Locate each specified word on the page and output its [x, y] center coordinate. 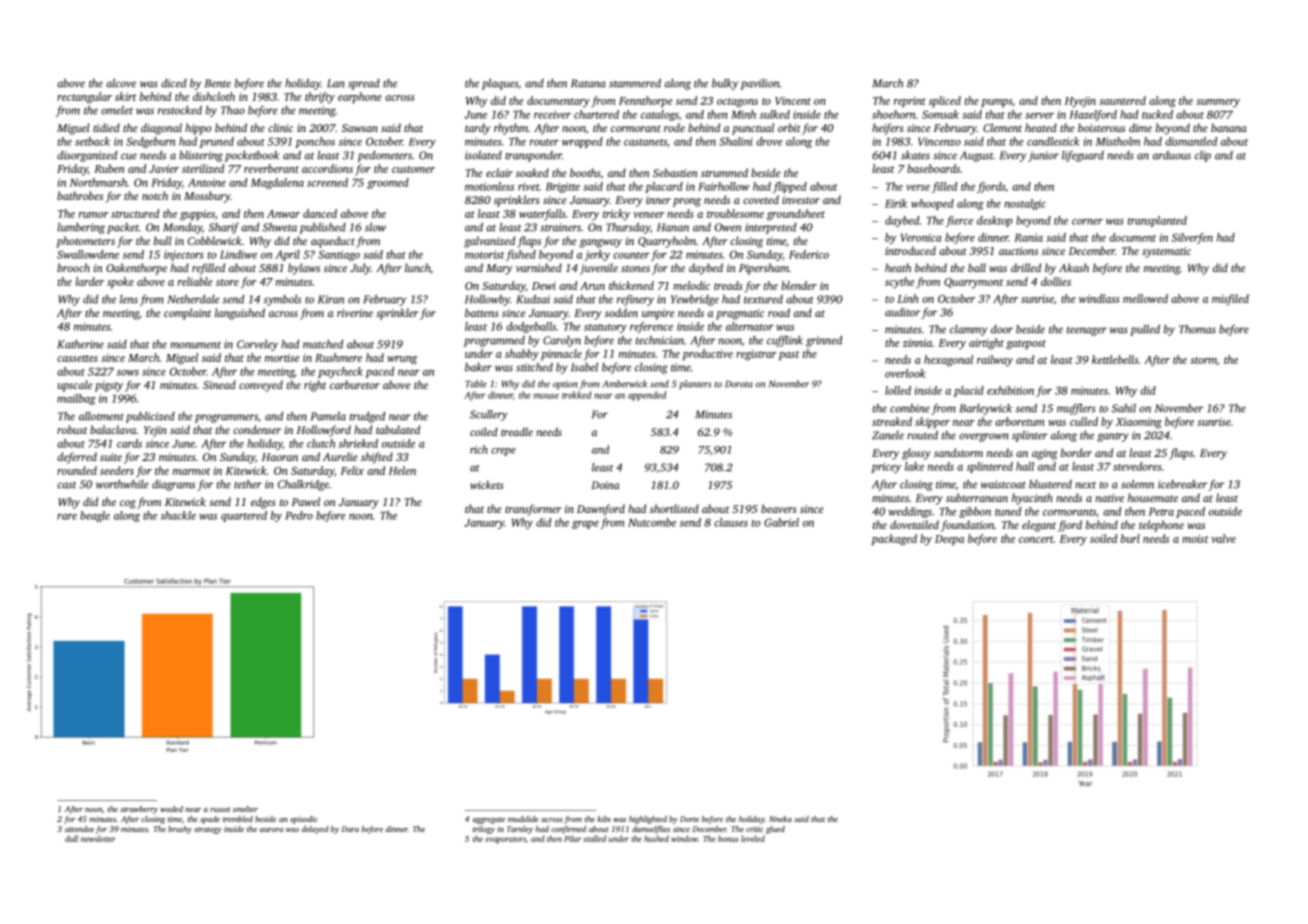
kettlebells [1115, 359]
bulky [725, 84]
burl [1130, 538]
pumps [996, 103]
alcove [121, 83]
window [684, 838]
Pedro [299, 515]
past [789, 356]
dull [71, 838]
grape [585, 525]
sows [128, 373]
